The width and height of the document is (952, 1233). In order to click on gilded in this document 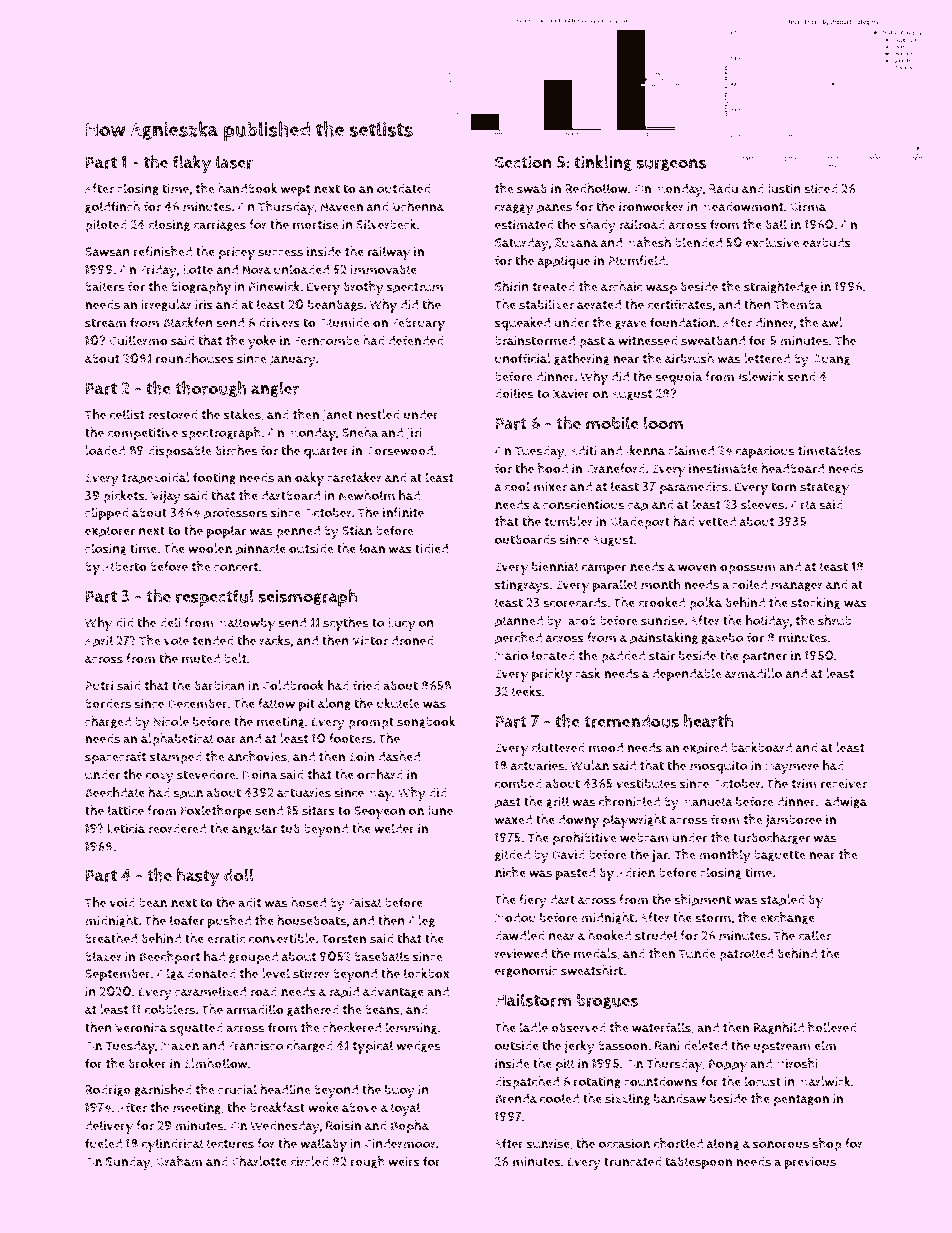, I will do `click(512, 855)`.
